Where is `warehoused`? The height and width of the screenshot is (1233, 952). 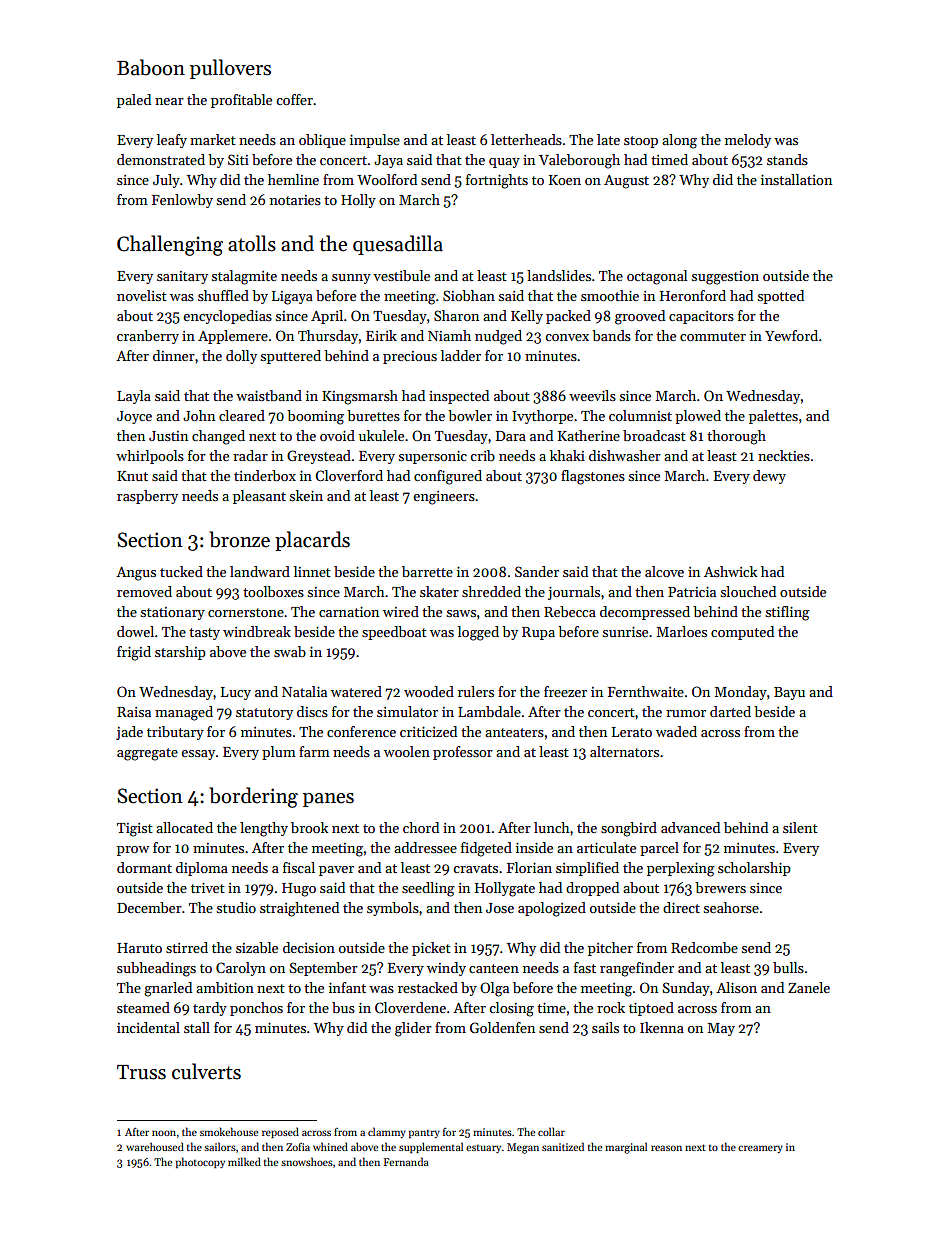
warehoused is located at coordinates (155, 1146).
